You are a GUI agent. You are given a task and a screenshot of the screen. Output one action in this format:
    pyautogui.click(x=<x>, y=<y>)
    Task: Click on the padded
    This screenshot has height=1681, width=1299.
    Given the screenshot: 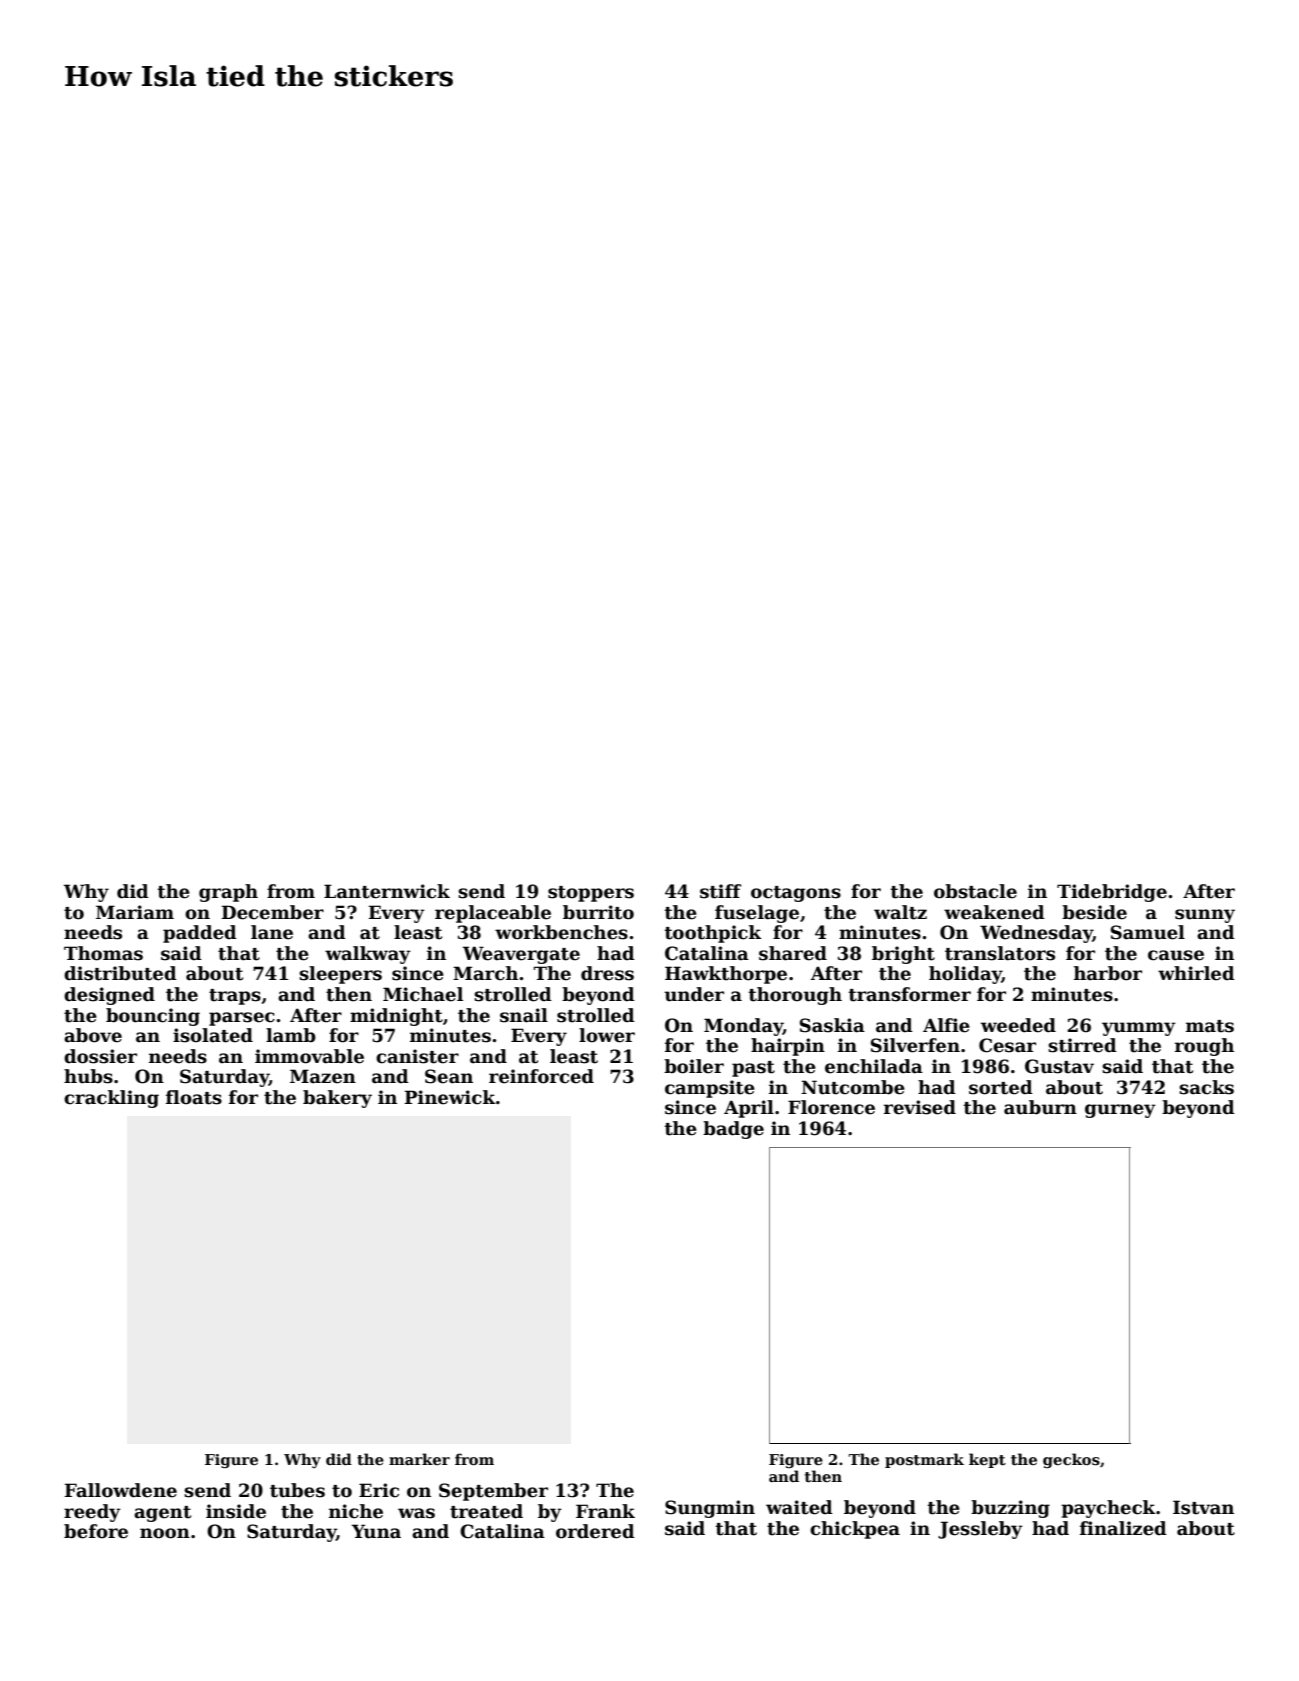 What is the action you would take?
    pyautogui.click(x=200, y=934)
